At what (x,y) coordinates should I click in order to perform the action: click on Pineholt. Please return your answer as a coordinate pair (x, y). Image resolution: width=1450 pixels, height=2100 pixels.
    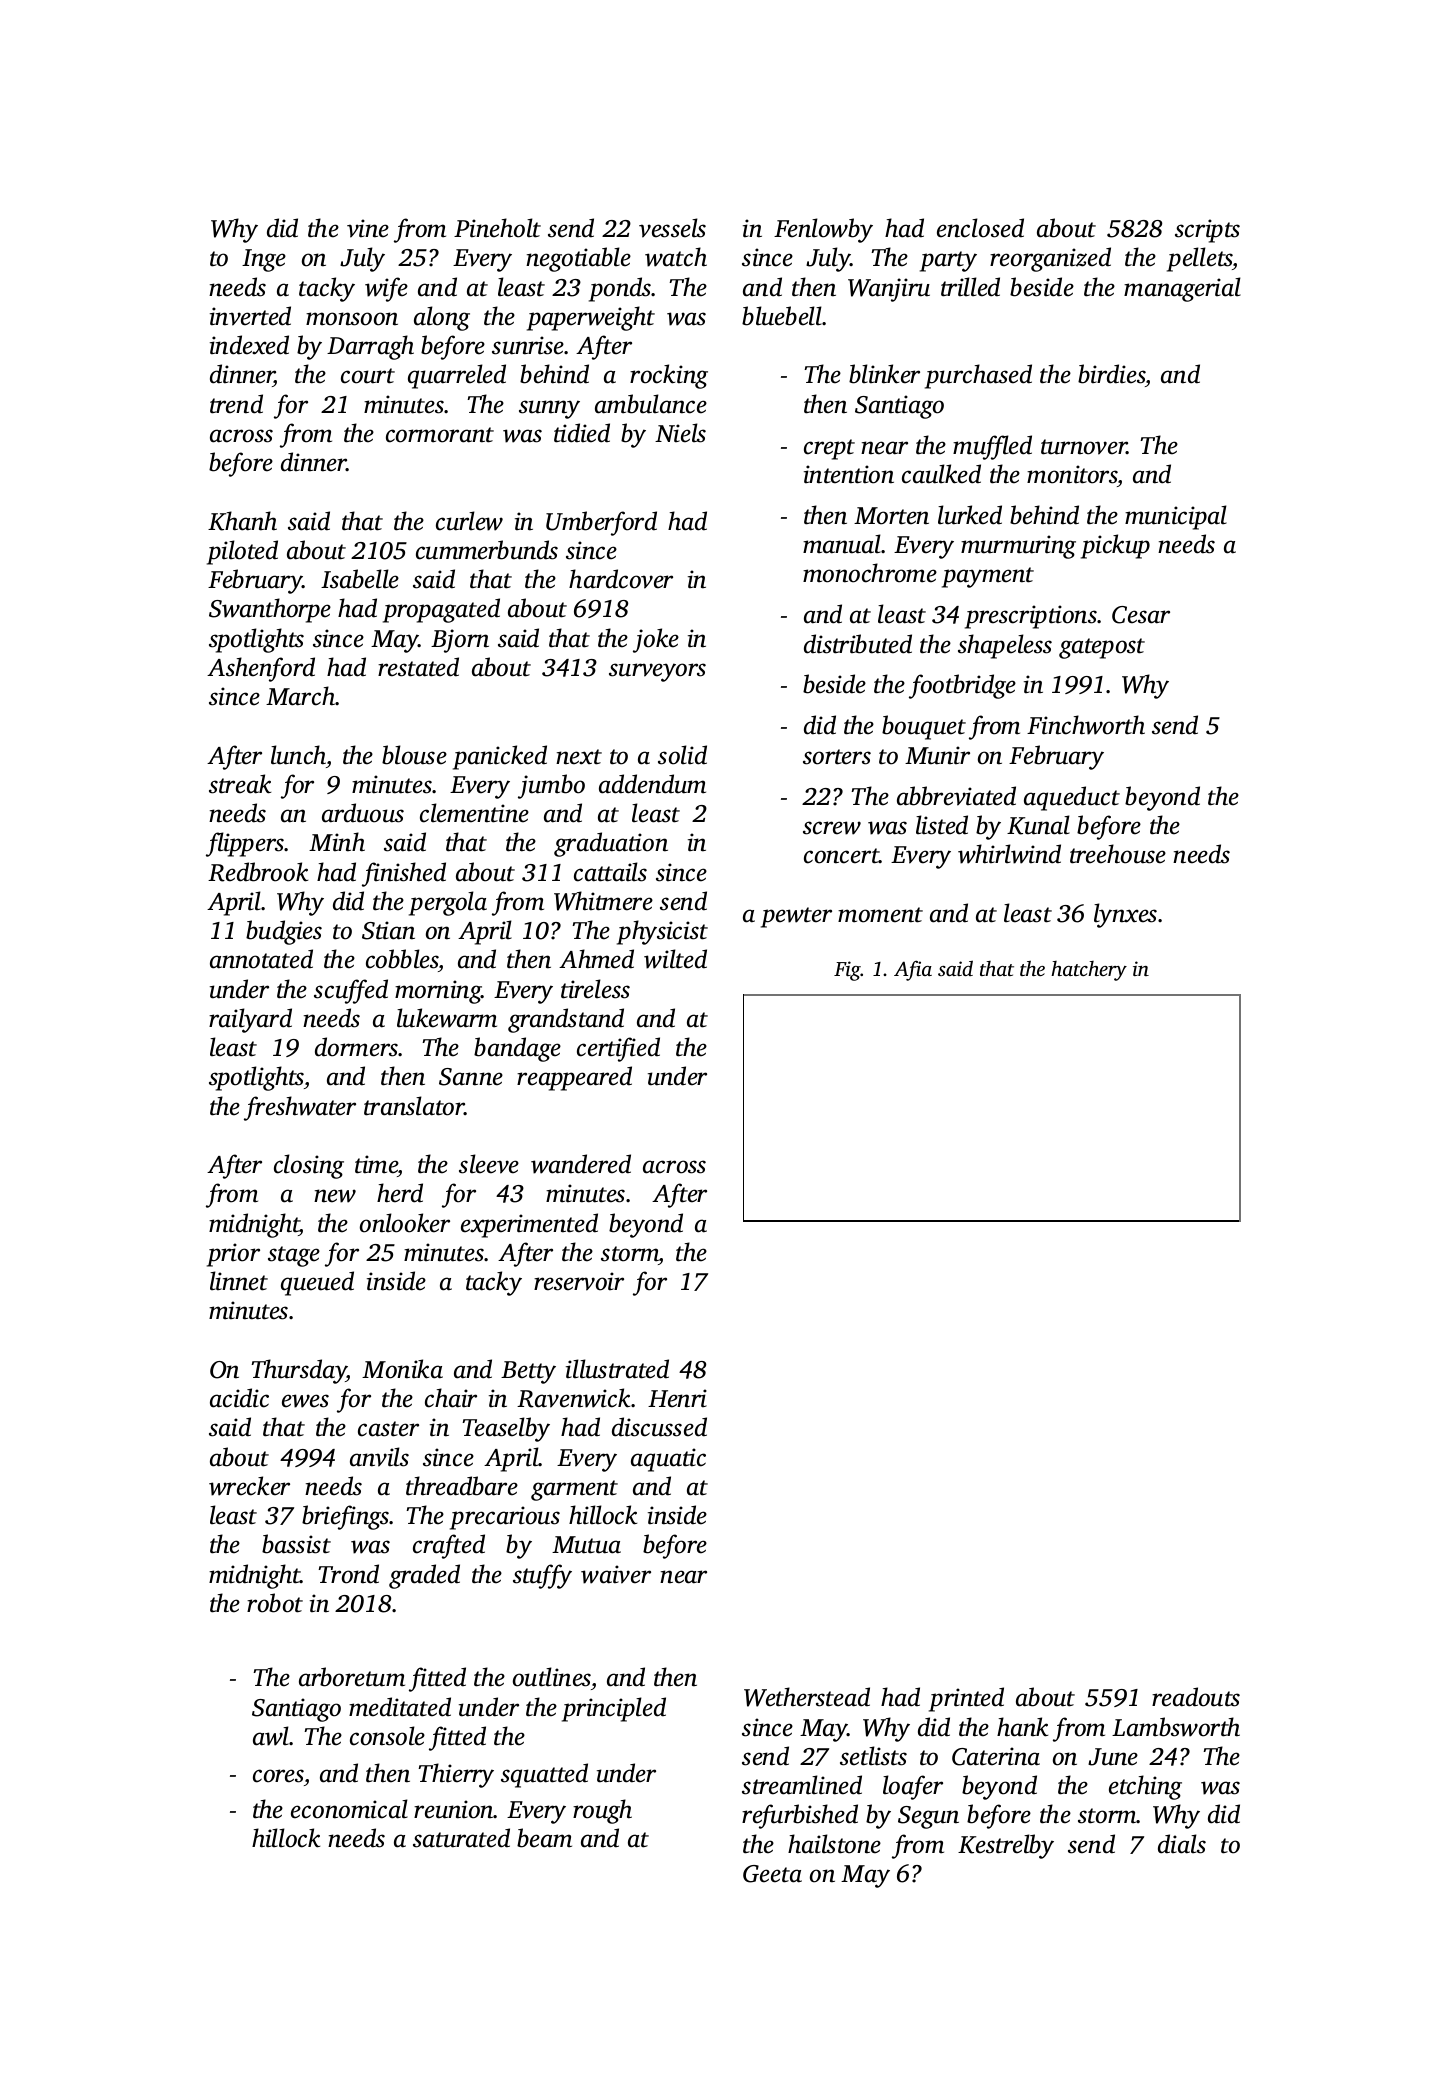
    Looking at the image, I should click on (497, 228).
